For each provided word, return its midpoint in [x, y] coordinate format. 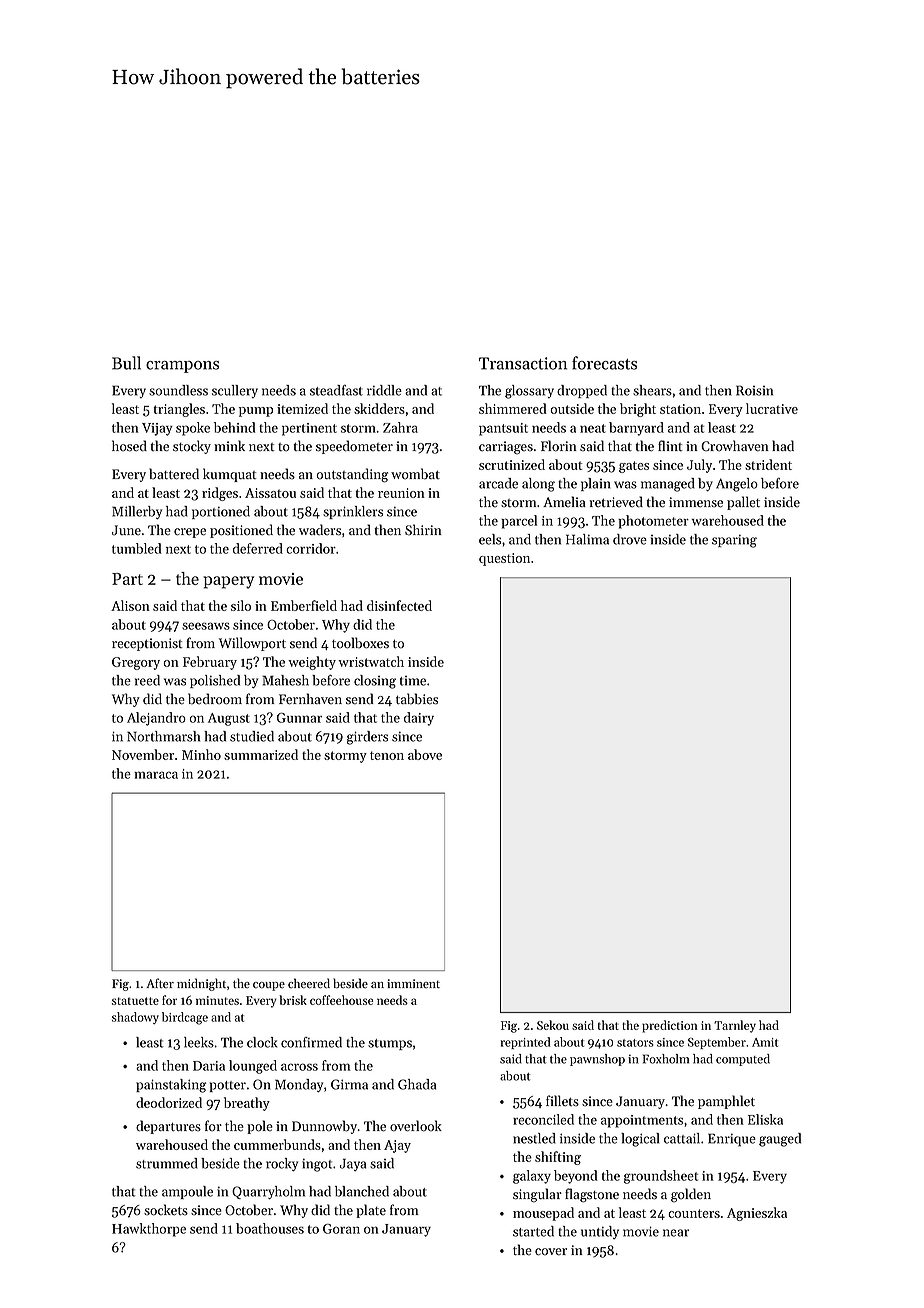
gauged [780, 1140]
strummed [167, 1163]
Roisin [754, 390]
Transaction [523, 363]
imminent [413, 983]
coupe [269, 986]
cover [551, 1252]
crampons [182, 367]
